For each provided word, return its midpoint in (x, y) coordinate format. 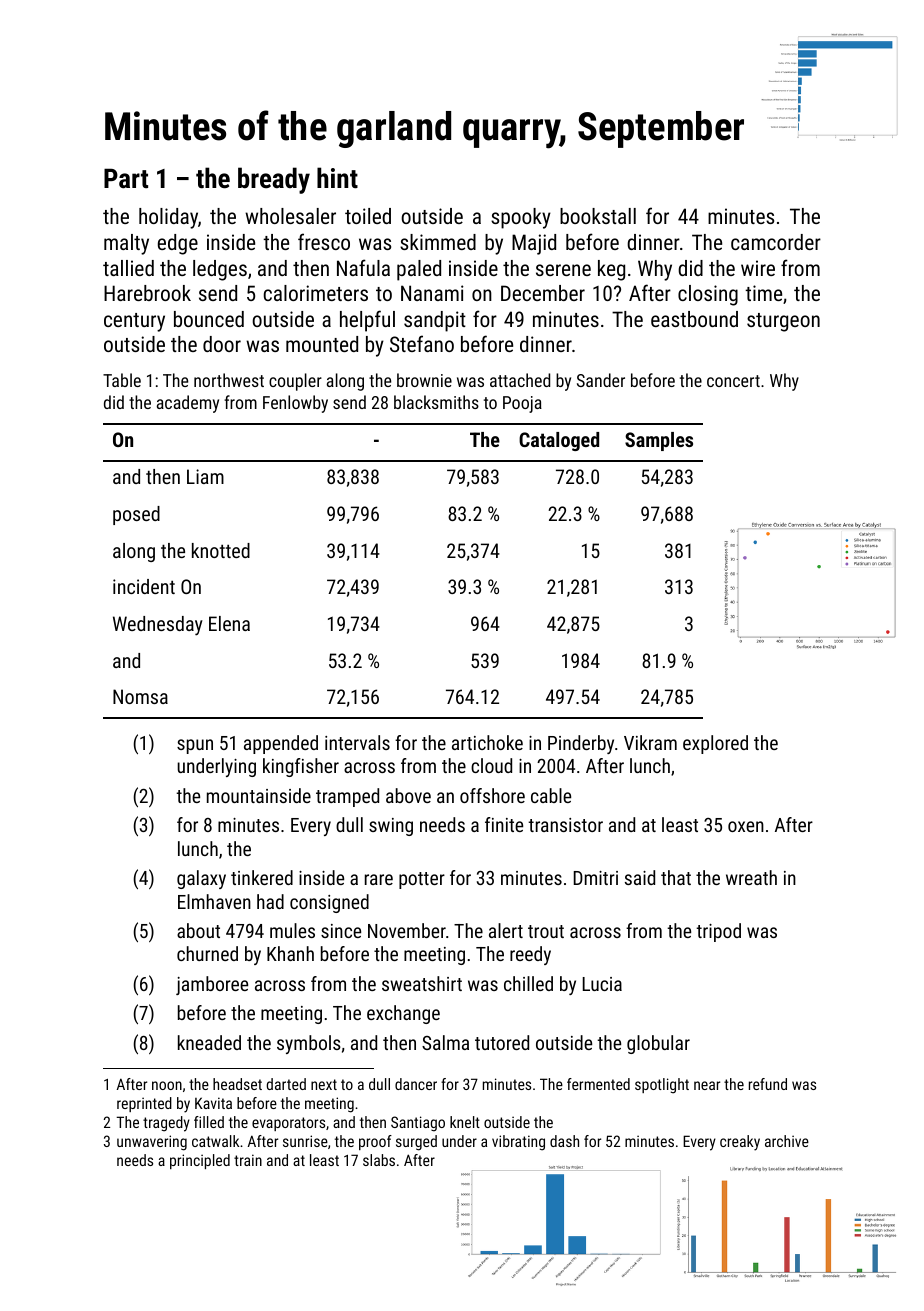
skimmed (438, 242)
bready (274, 180)
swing (391, 827)
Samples (659, 441)
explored (715, 744)
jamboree (212, 985)
